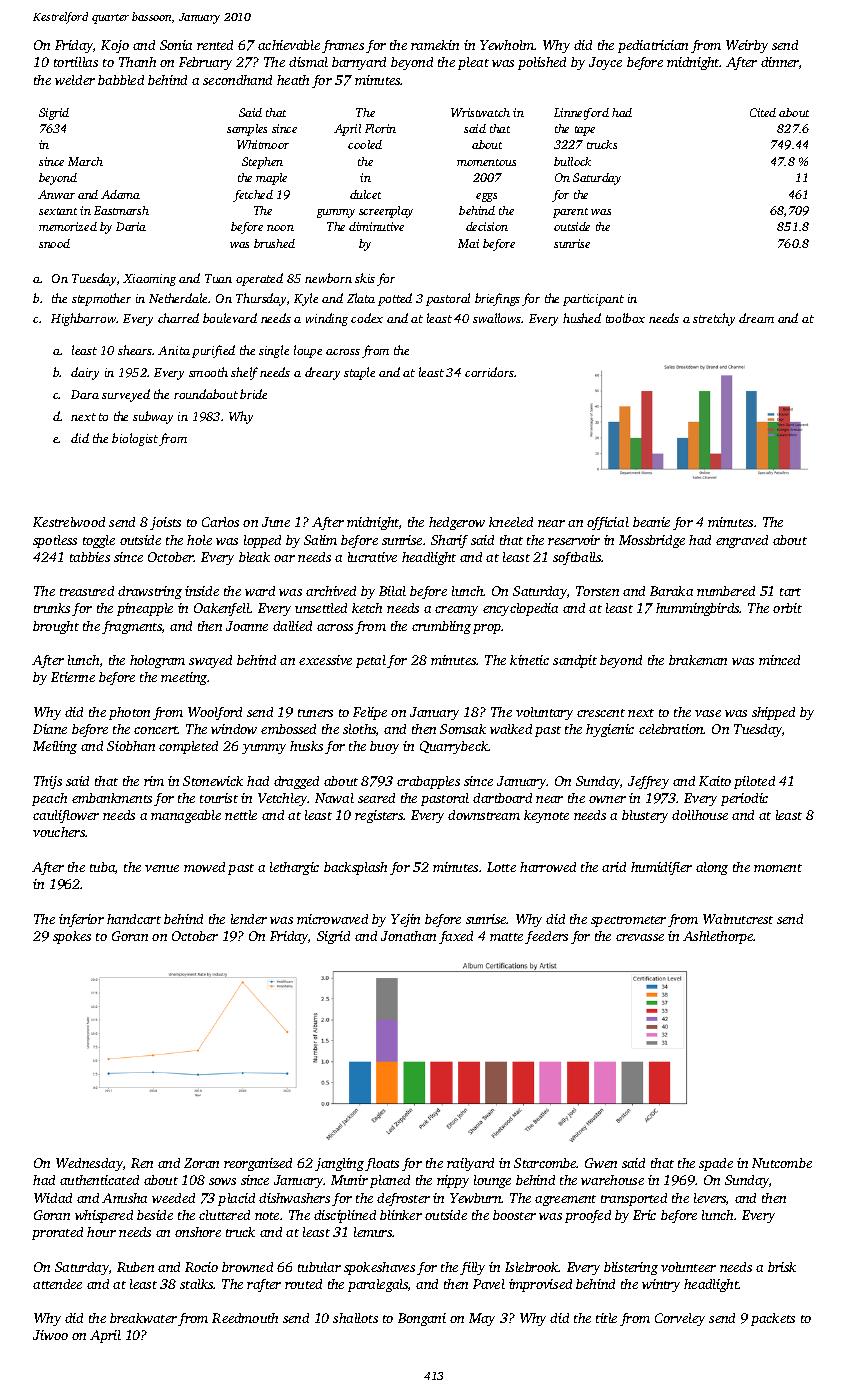 The image size is (849, 1400). Describe the element at coordinates (359, 63) in the document. I see `barnyard` at that location.
